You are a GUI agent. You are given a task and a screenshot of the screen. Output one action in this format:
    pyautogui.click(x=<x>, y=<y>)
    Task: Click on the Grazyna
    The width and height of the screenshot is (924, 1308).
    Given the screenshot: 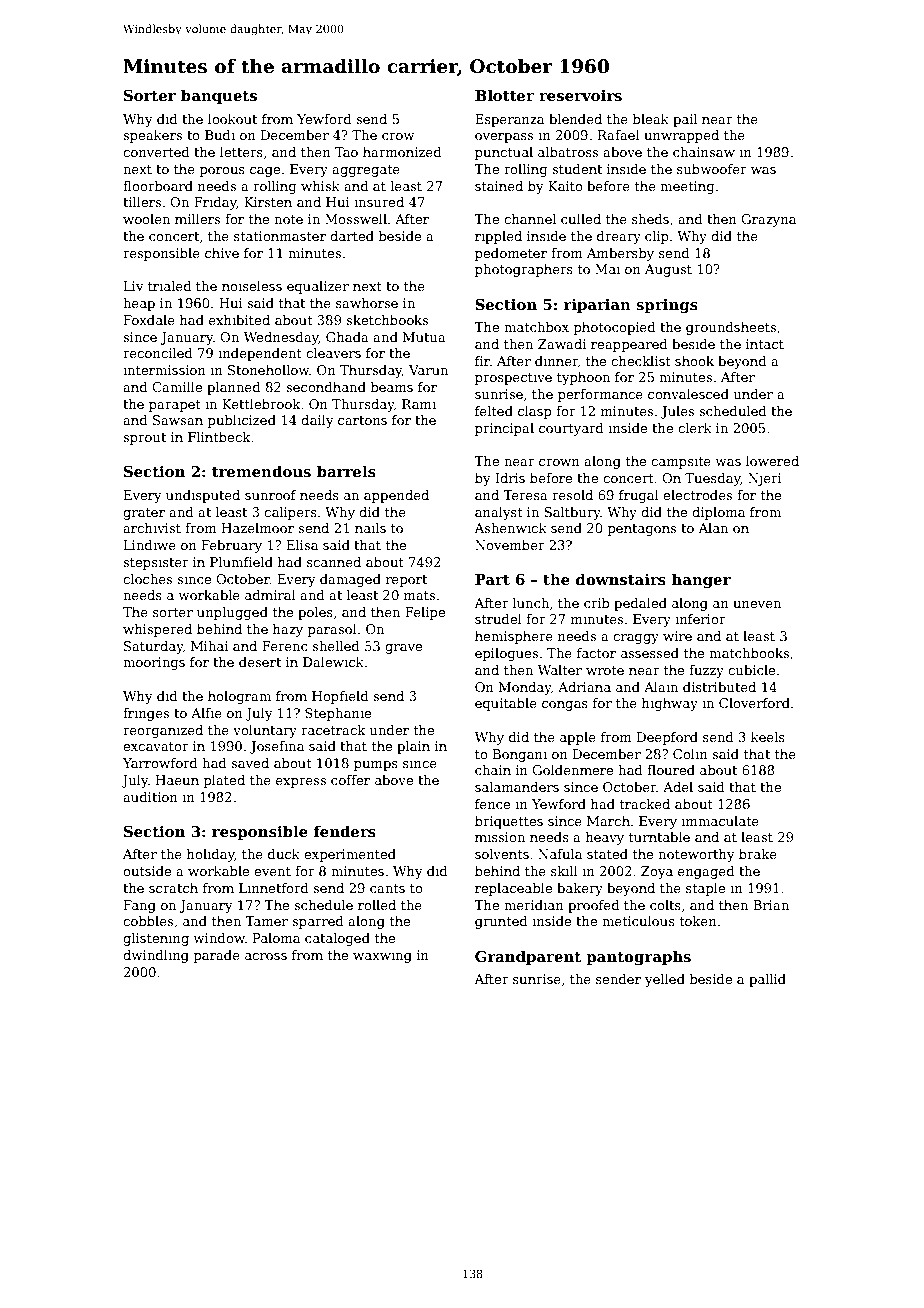 What is the action you would take?
    pyautogui.click(x=768, y=220)
